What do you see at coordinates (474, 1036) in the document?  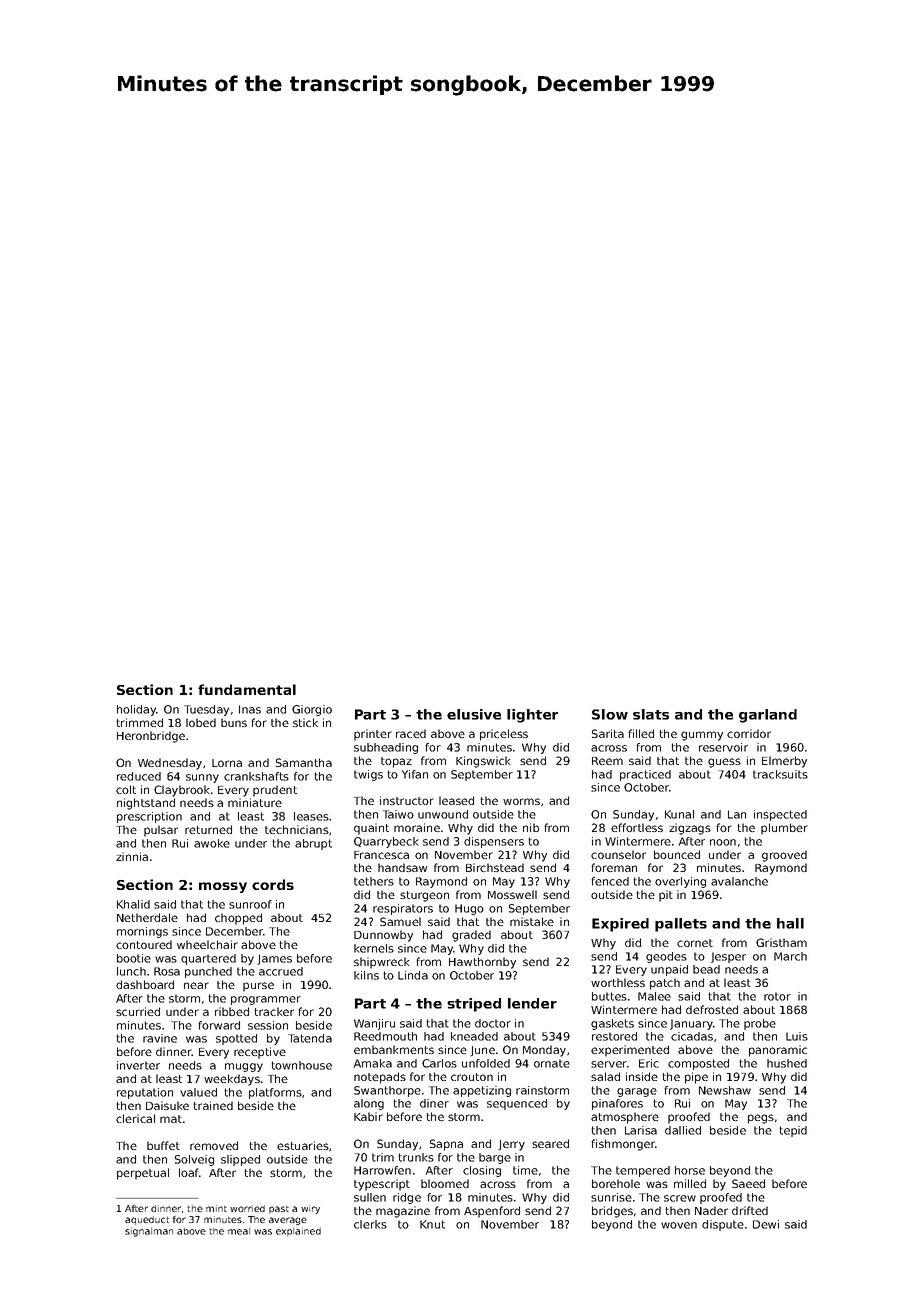 I see `kneaded` at bounding box center [474, 1036].
